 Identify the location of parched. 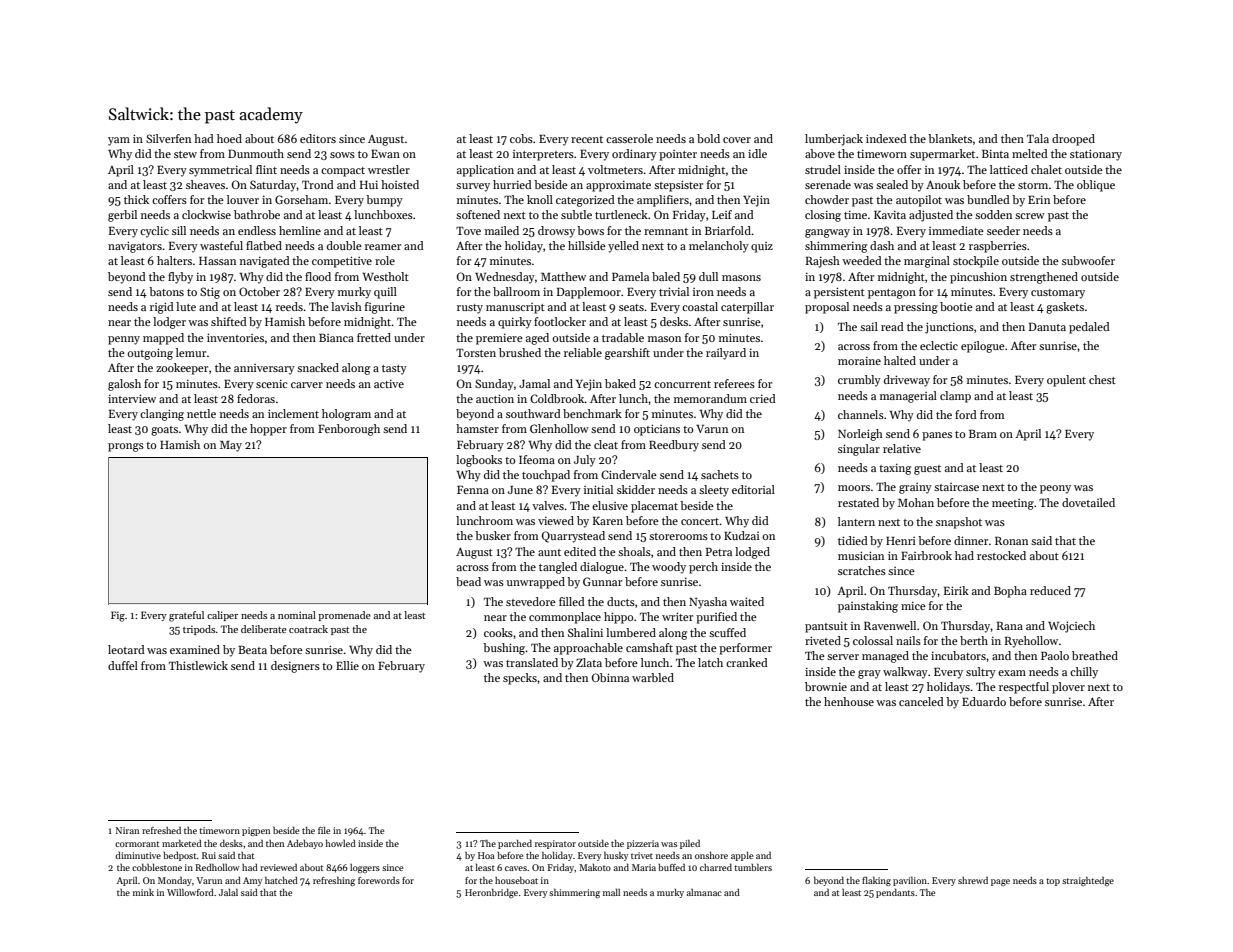
(515, 844).
